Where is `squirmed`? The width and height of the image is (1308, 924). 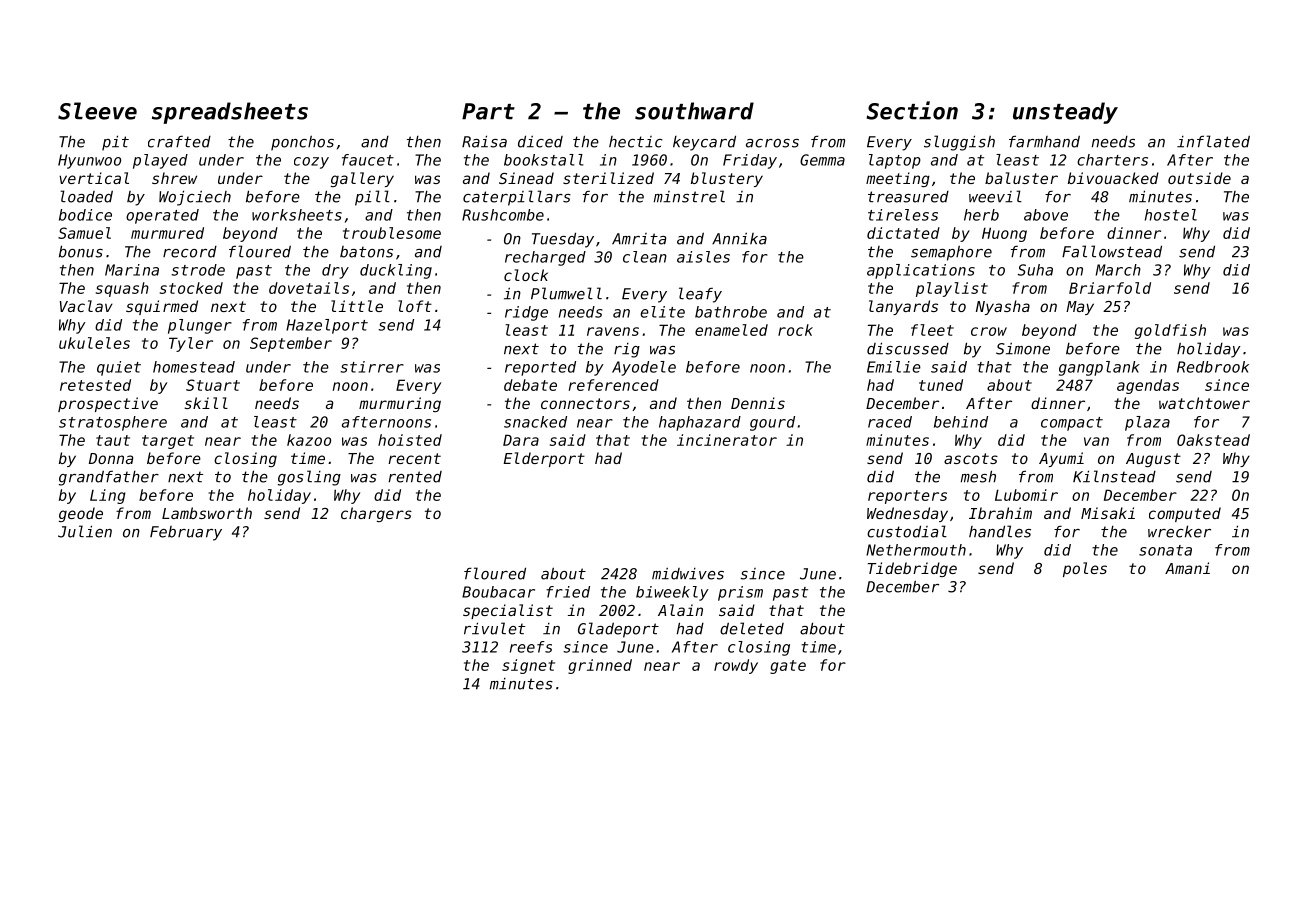
squirmed is located at coordinates (162, 307).
